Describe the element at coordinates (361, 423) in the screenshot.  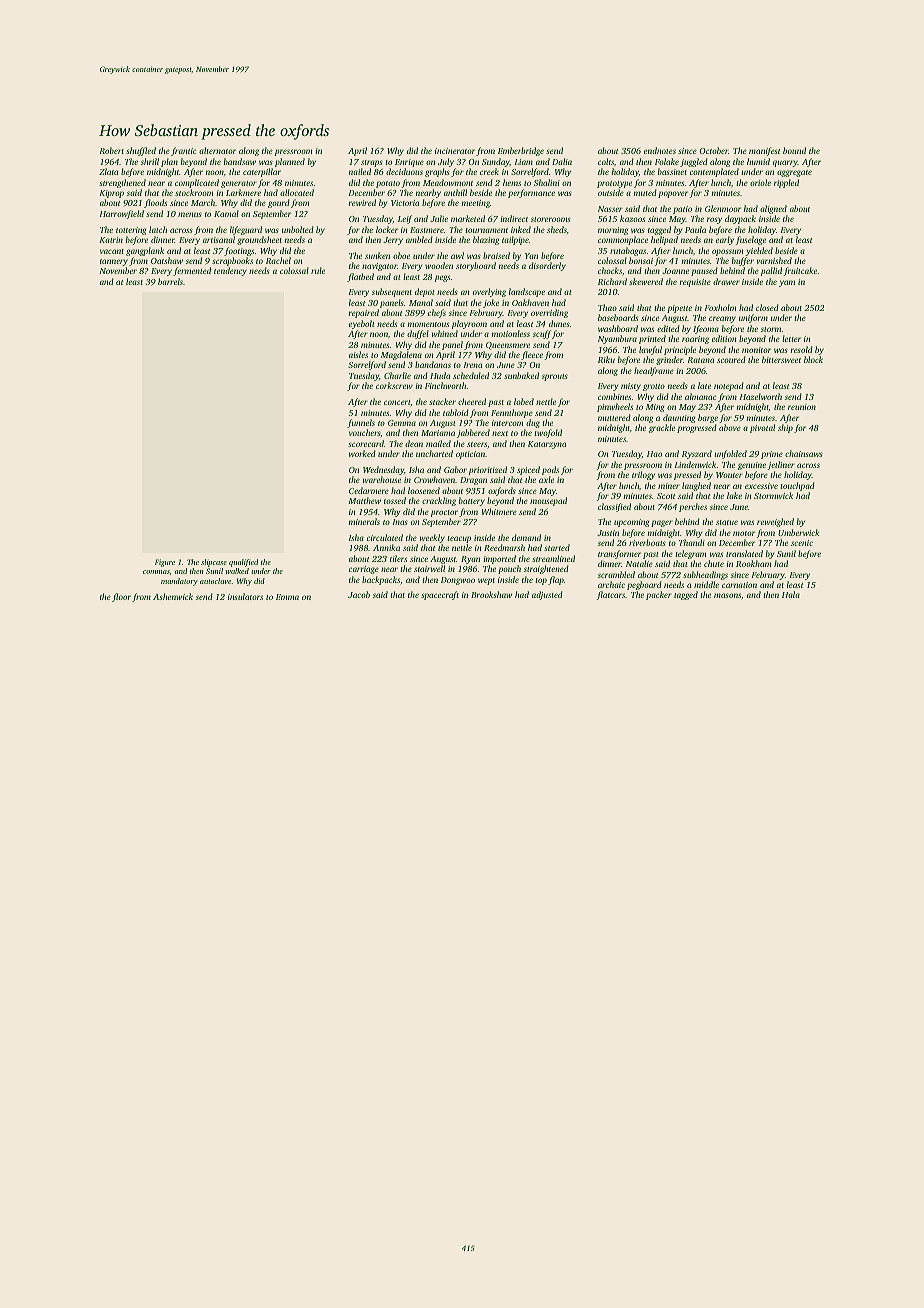
I see `funnels` at that location.
